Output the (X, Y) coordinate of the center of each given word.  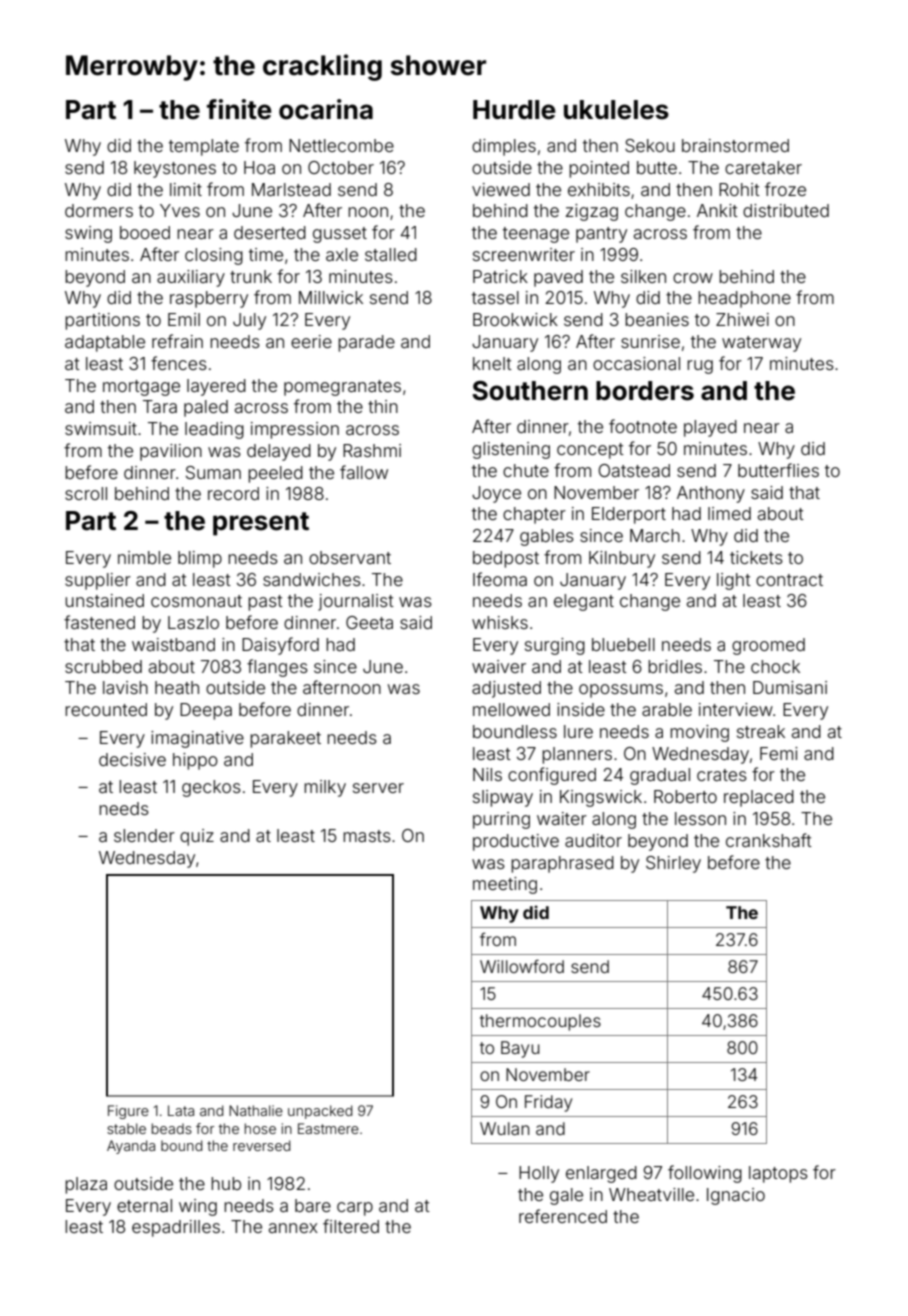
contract (789, 580)
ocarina (326, 109)
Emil (184, 319)
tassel (495, 297)
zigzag (592, 212)
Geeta (369, 622)
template (204, 147)
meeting (505, 885)
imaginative (197, 739)
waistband (173, 644)
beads (172, 1128)
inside (581, 709)
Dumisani (790, 687)
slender (144, 835)
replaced (759, 798)
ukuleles (616, 110)
